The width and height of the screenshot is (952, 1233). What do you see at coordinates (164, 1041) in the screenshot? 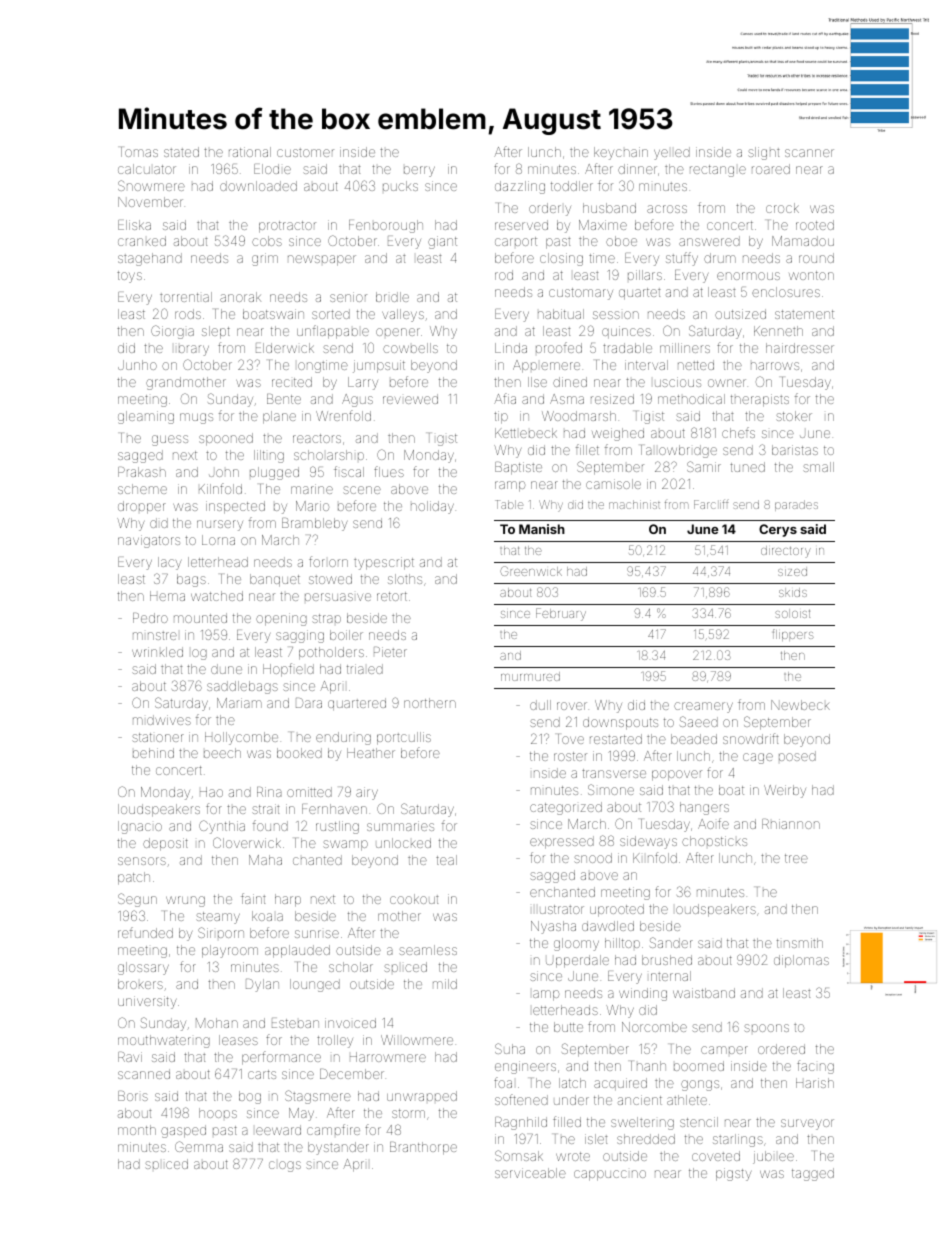
I see `mouthwatering` at bounding box center [164, 1041].
